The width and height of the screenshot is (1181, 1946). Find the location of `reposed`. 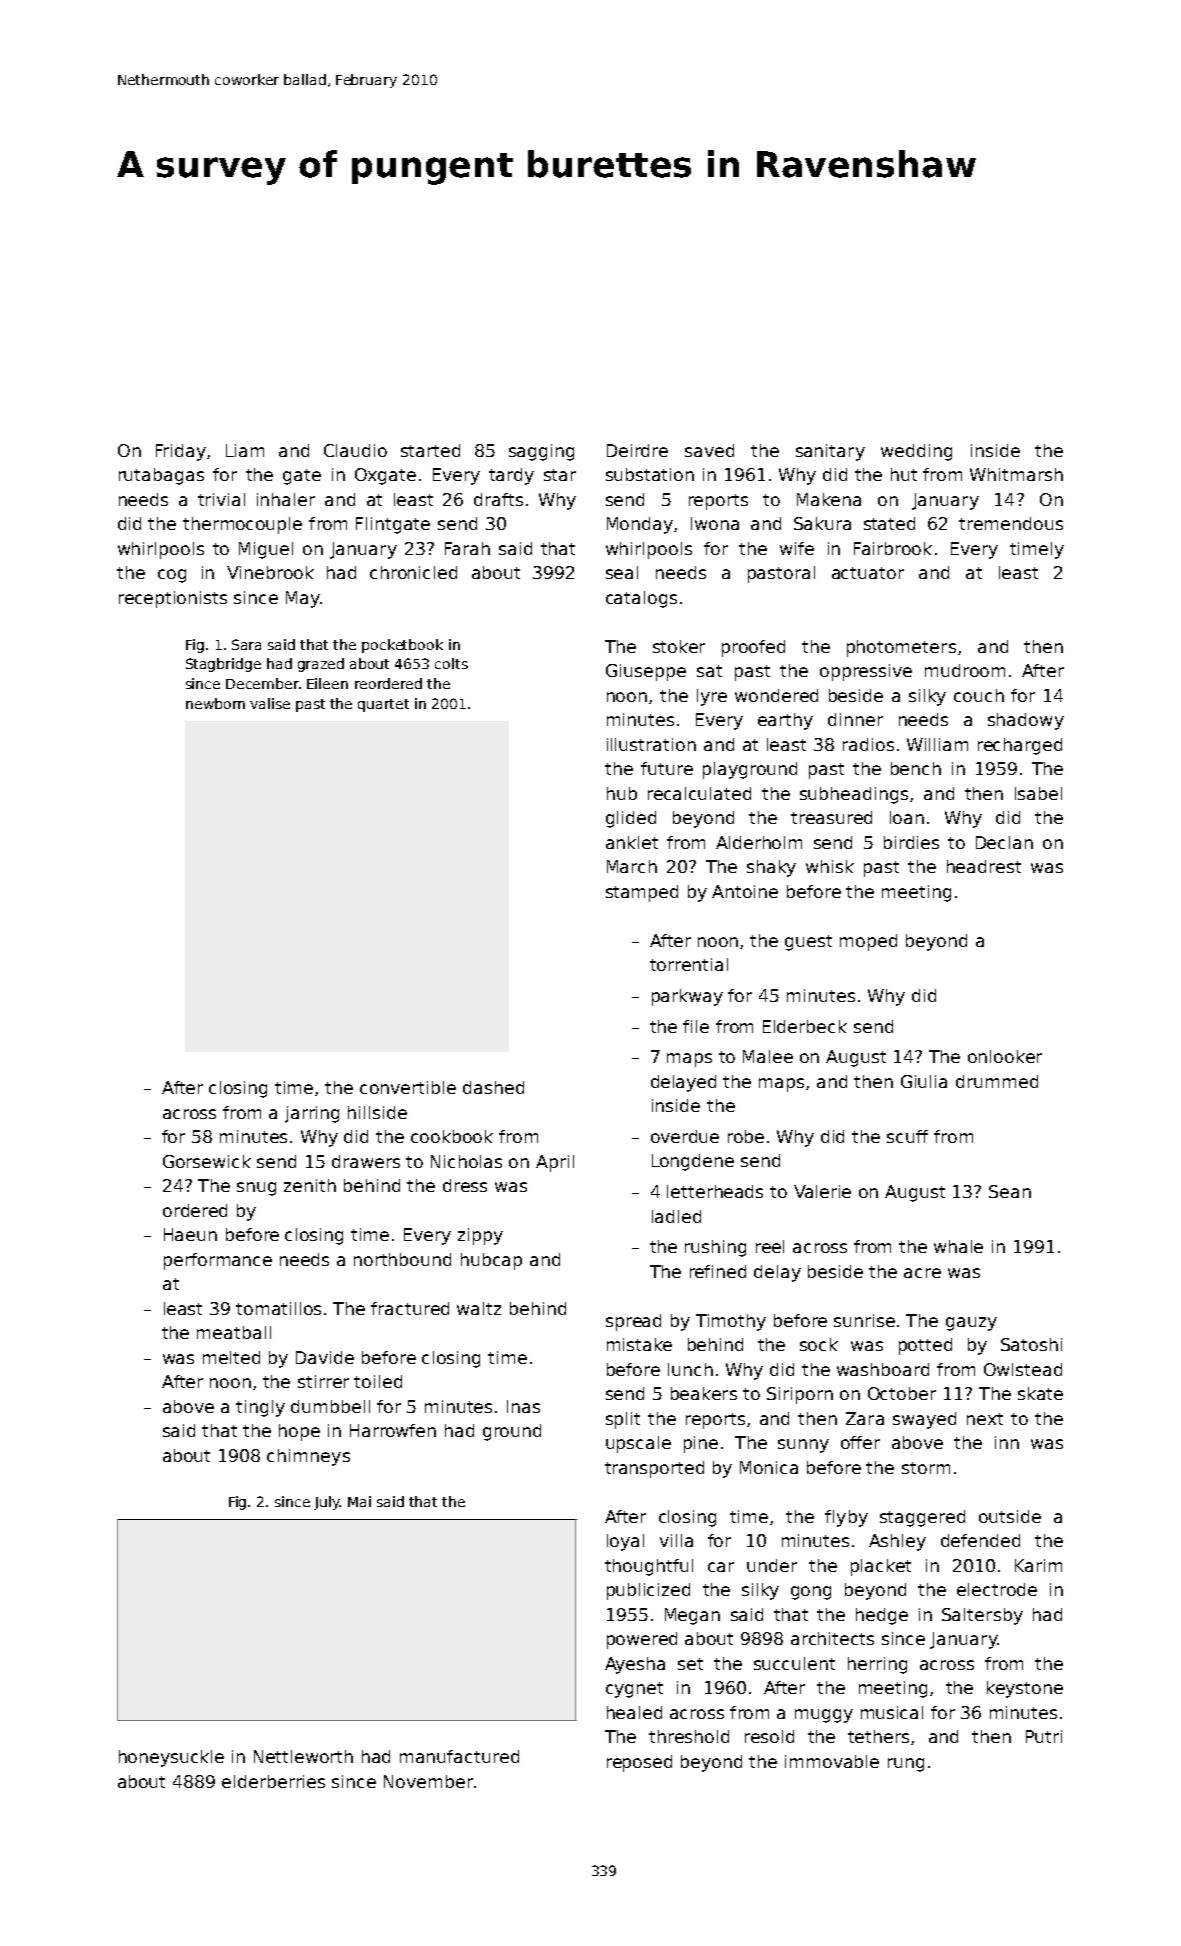

reposed is located at coordinates (639, 1763).
